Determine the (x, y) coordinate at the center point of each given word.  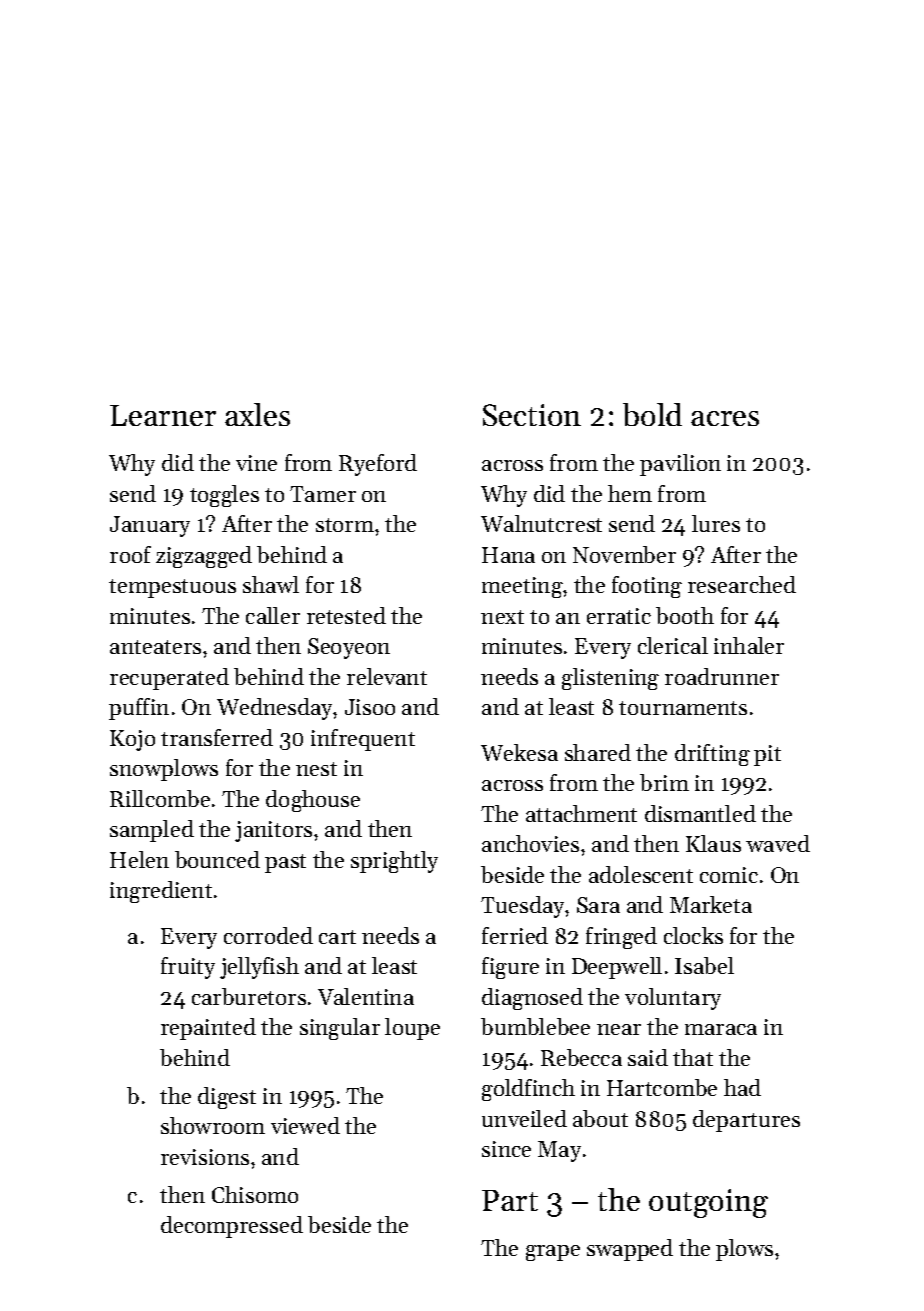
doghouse (313, 801)
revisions (205, 1157)
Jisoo (370, 707)
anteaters (155, 647)
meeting (522, 587)
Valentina (366, 996)
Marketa (711, 904)
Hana (508, 555)
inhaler (749, 645)
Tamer (323, 494)
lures (716, 523)
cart (337, 937)
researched (742, 584)
